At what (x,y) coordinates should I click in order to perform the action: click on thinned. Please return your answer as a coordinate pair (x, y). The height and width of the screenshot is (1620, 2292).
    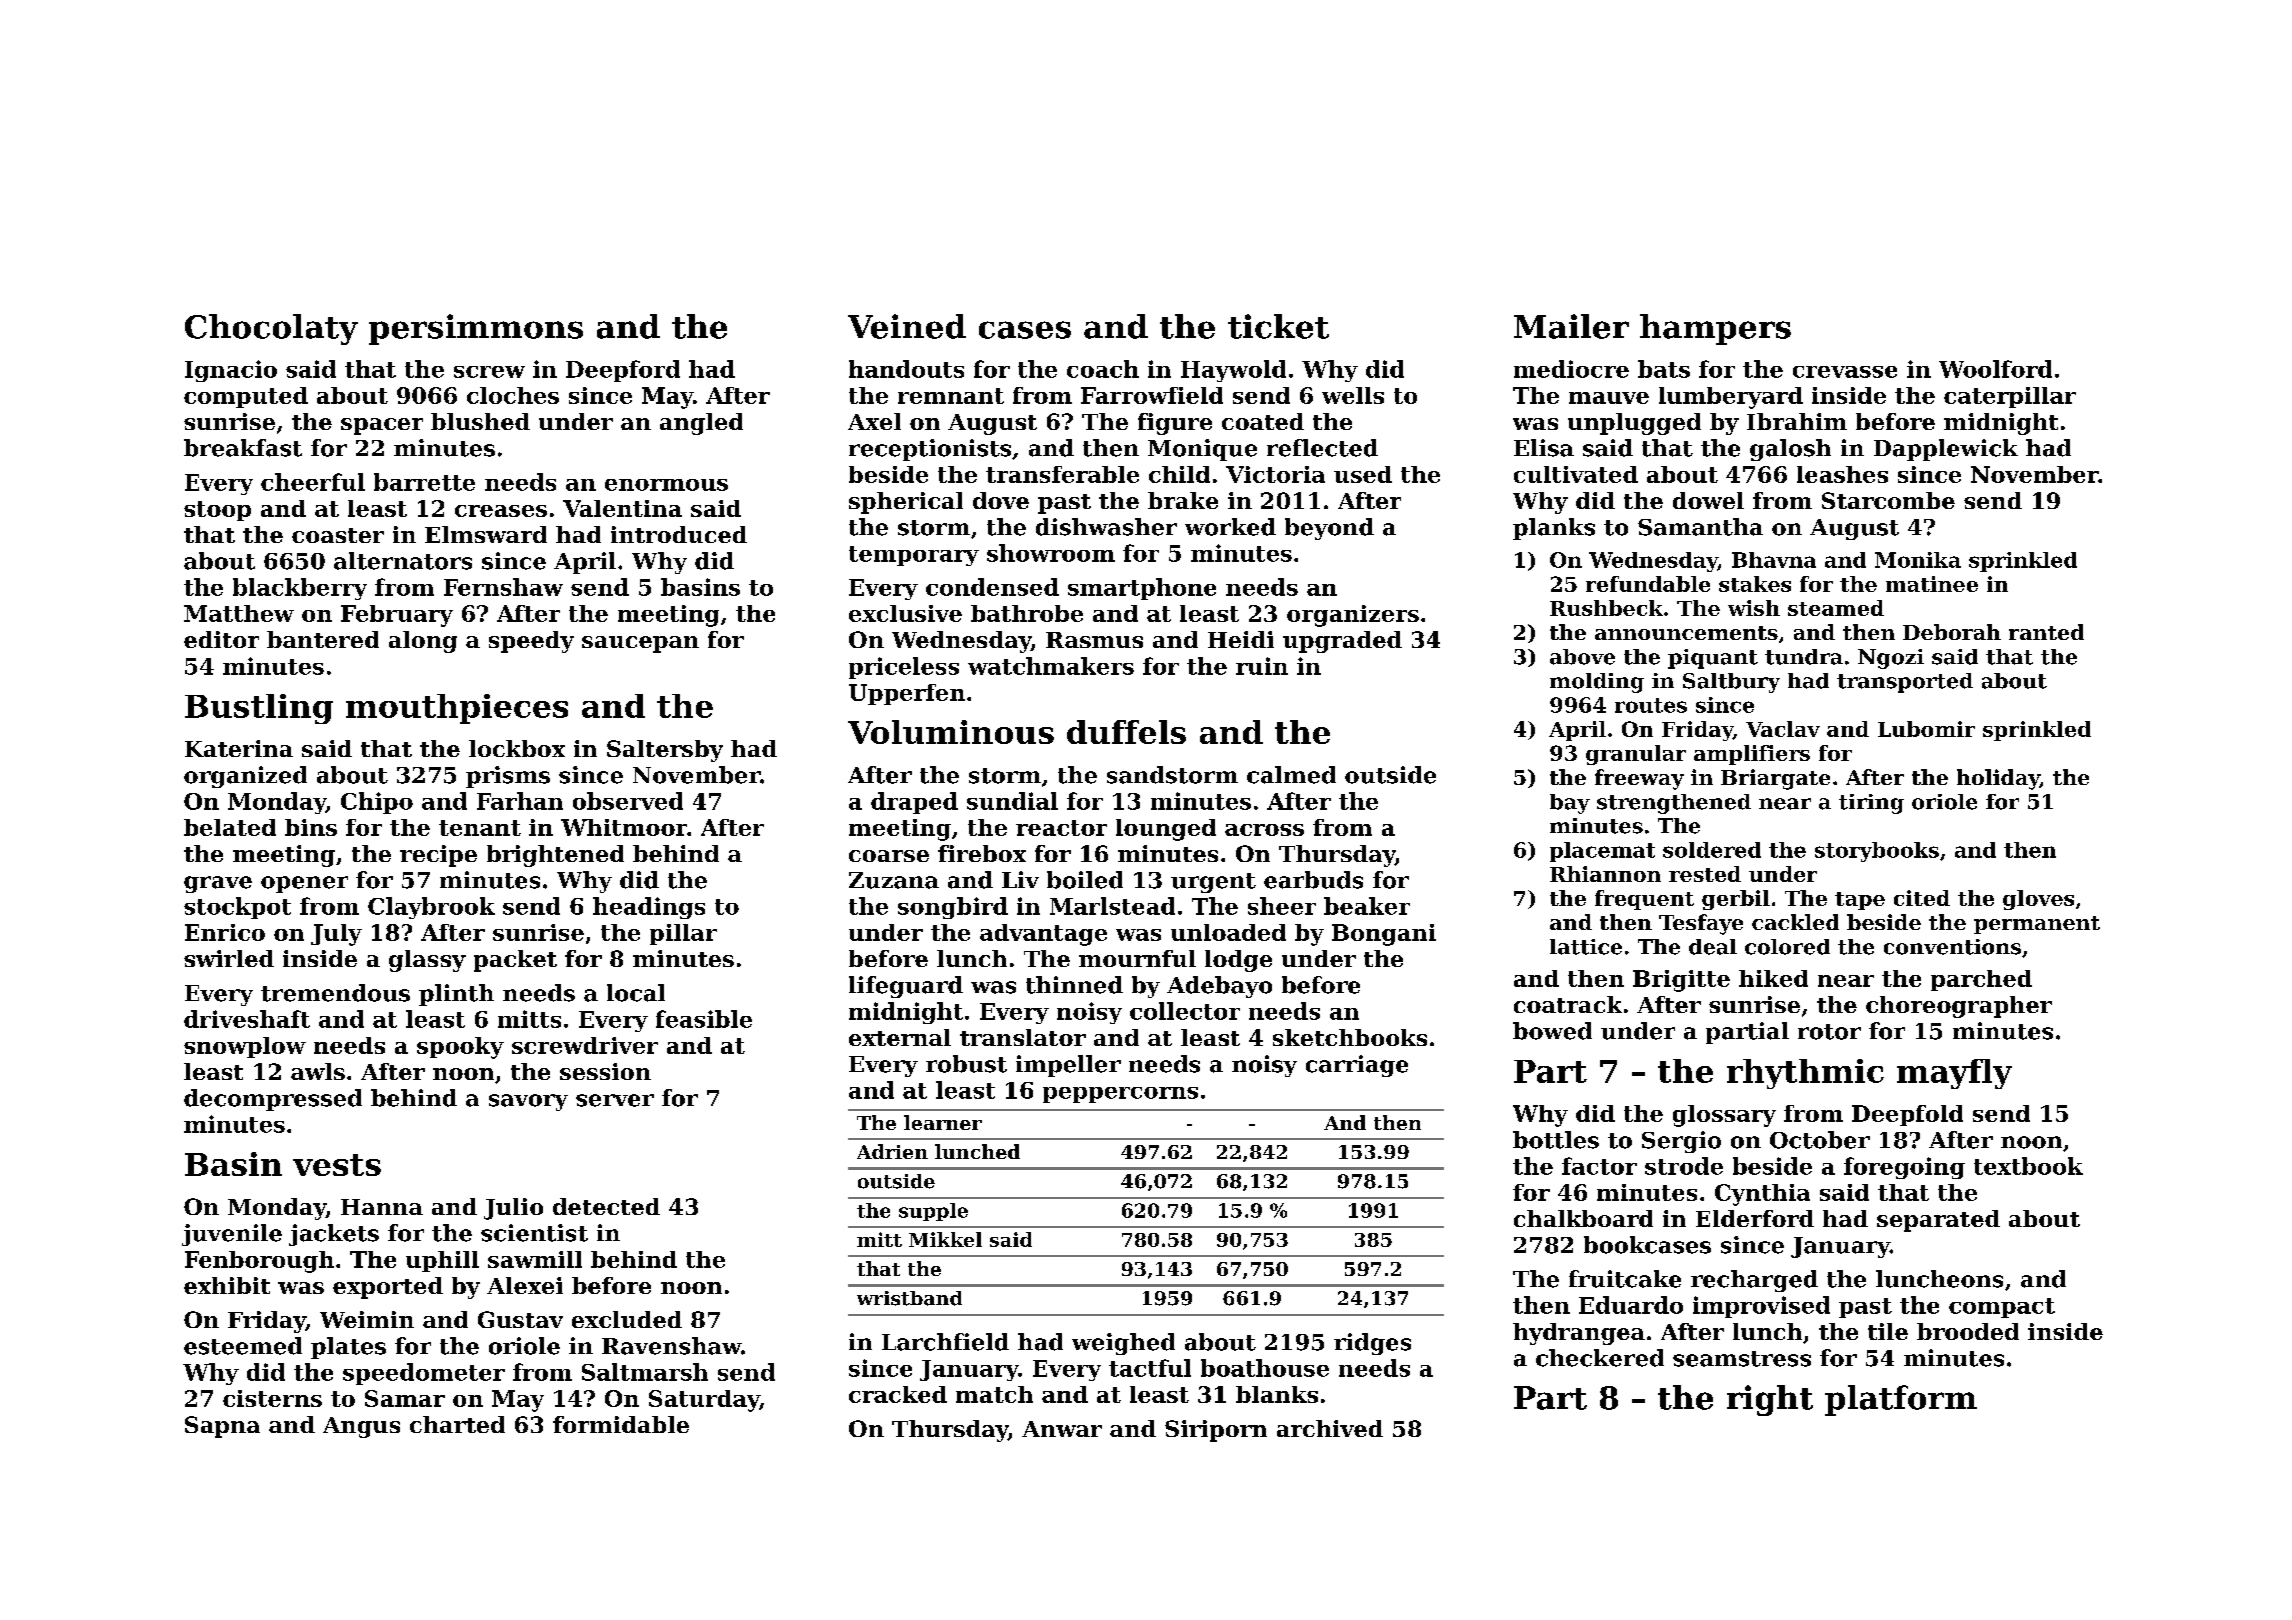
    Looking at the image, I should click on (1074, 985).
